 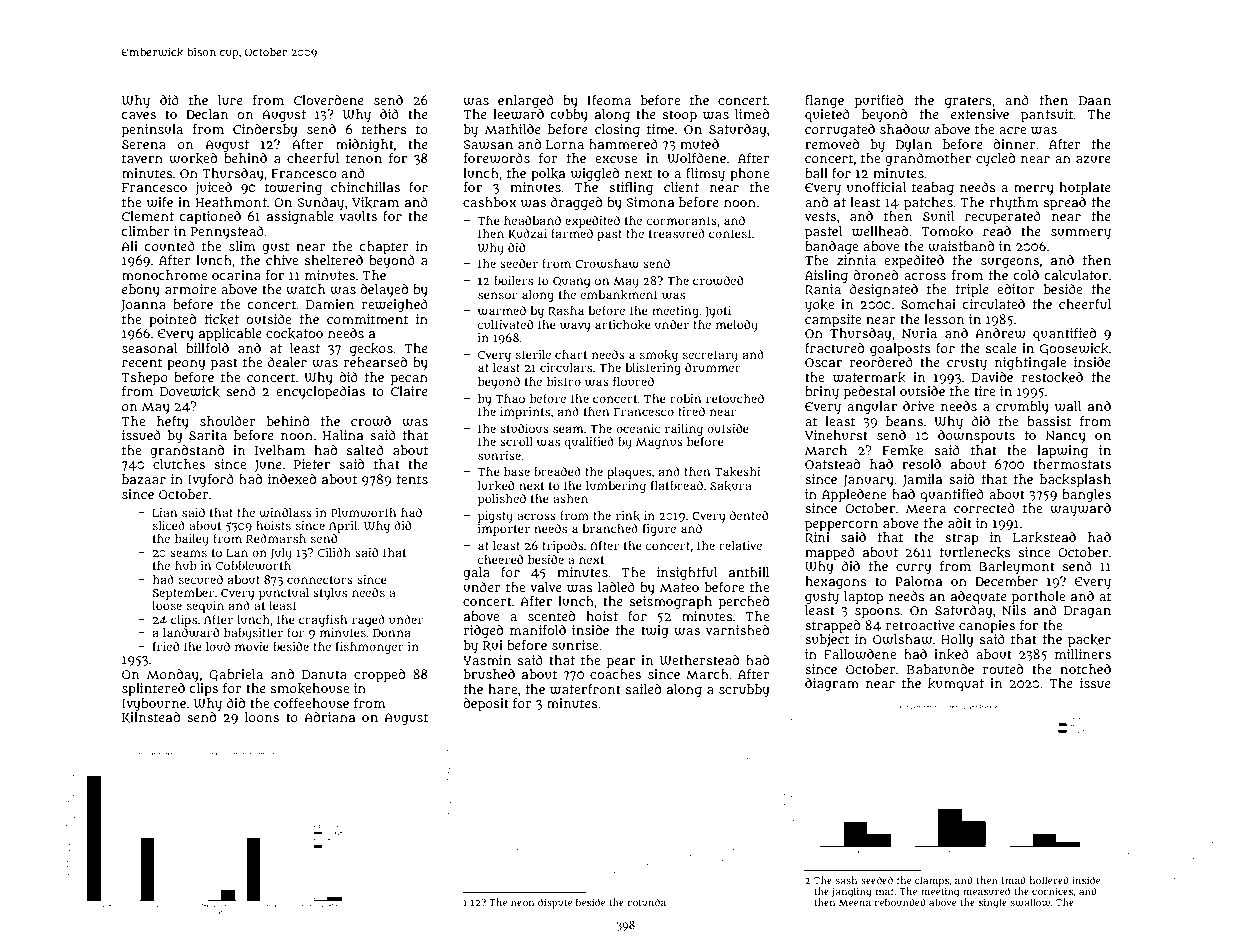 What do you see at coordinates (532, 220) in the screenshot?
I see `headband` at bounding box center [532, 220].
